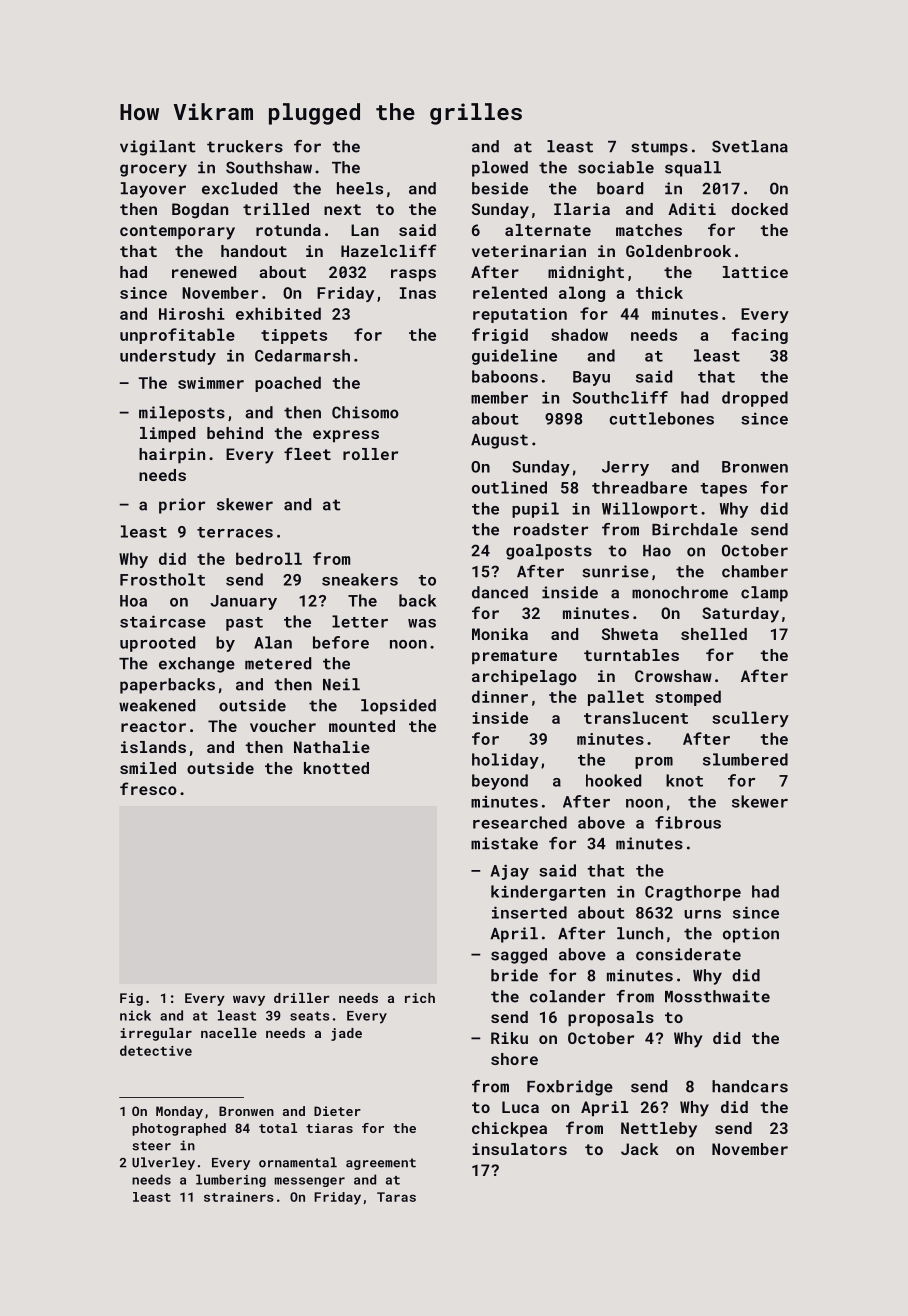  I want to click on voucher, so click(283, 726).
